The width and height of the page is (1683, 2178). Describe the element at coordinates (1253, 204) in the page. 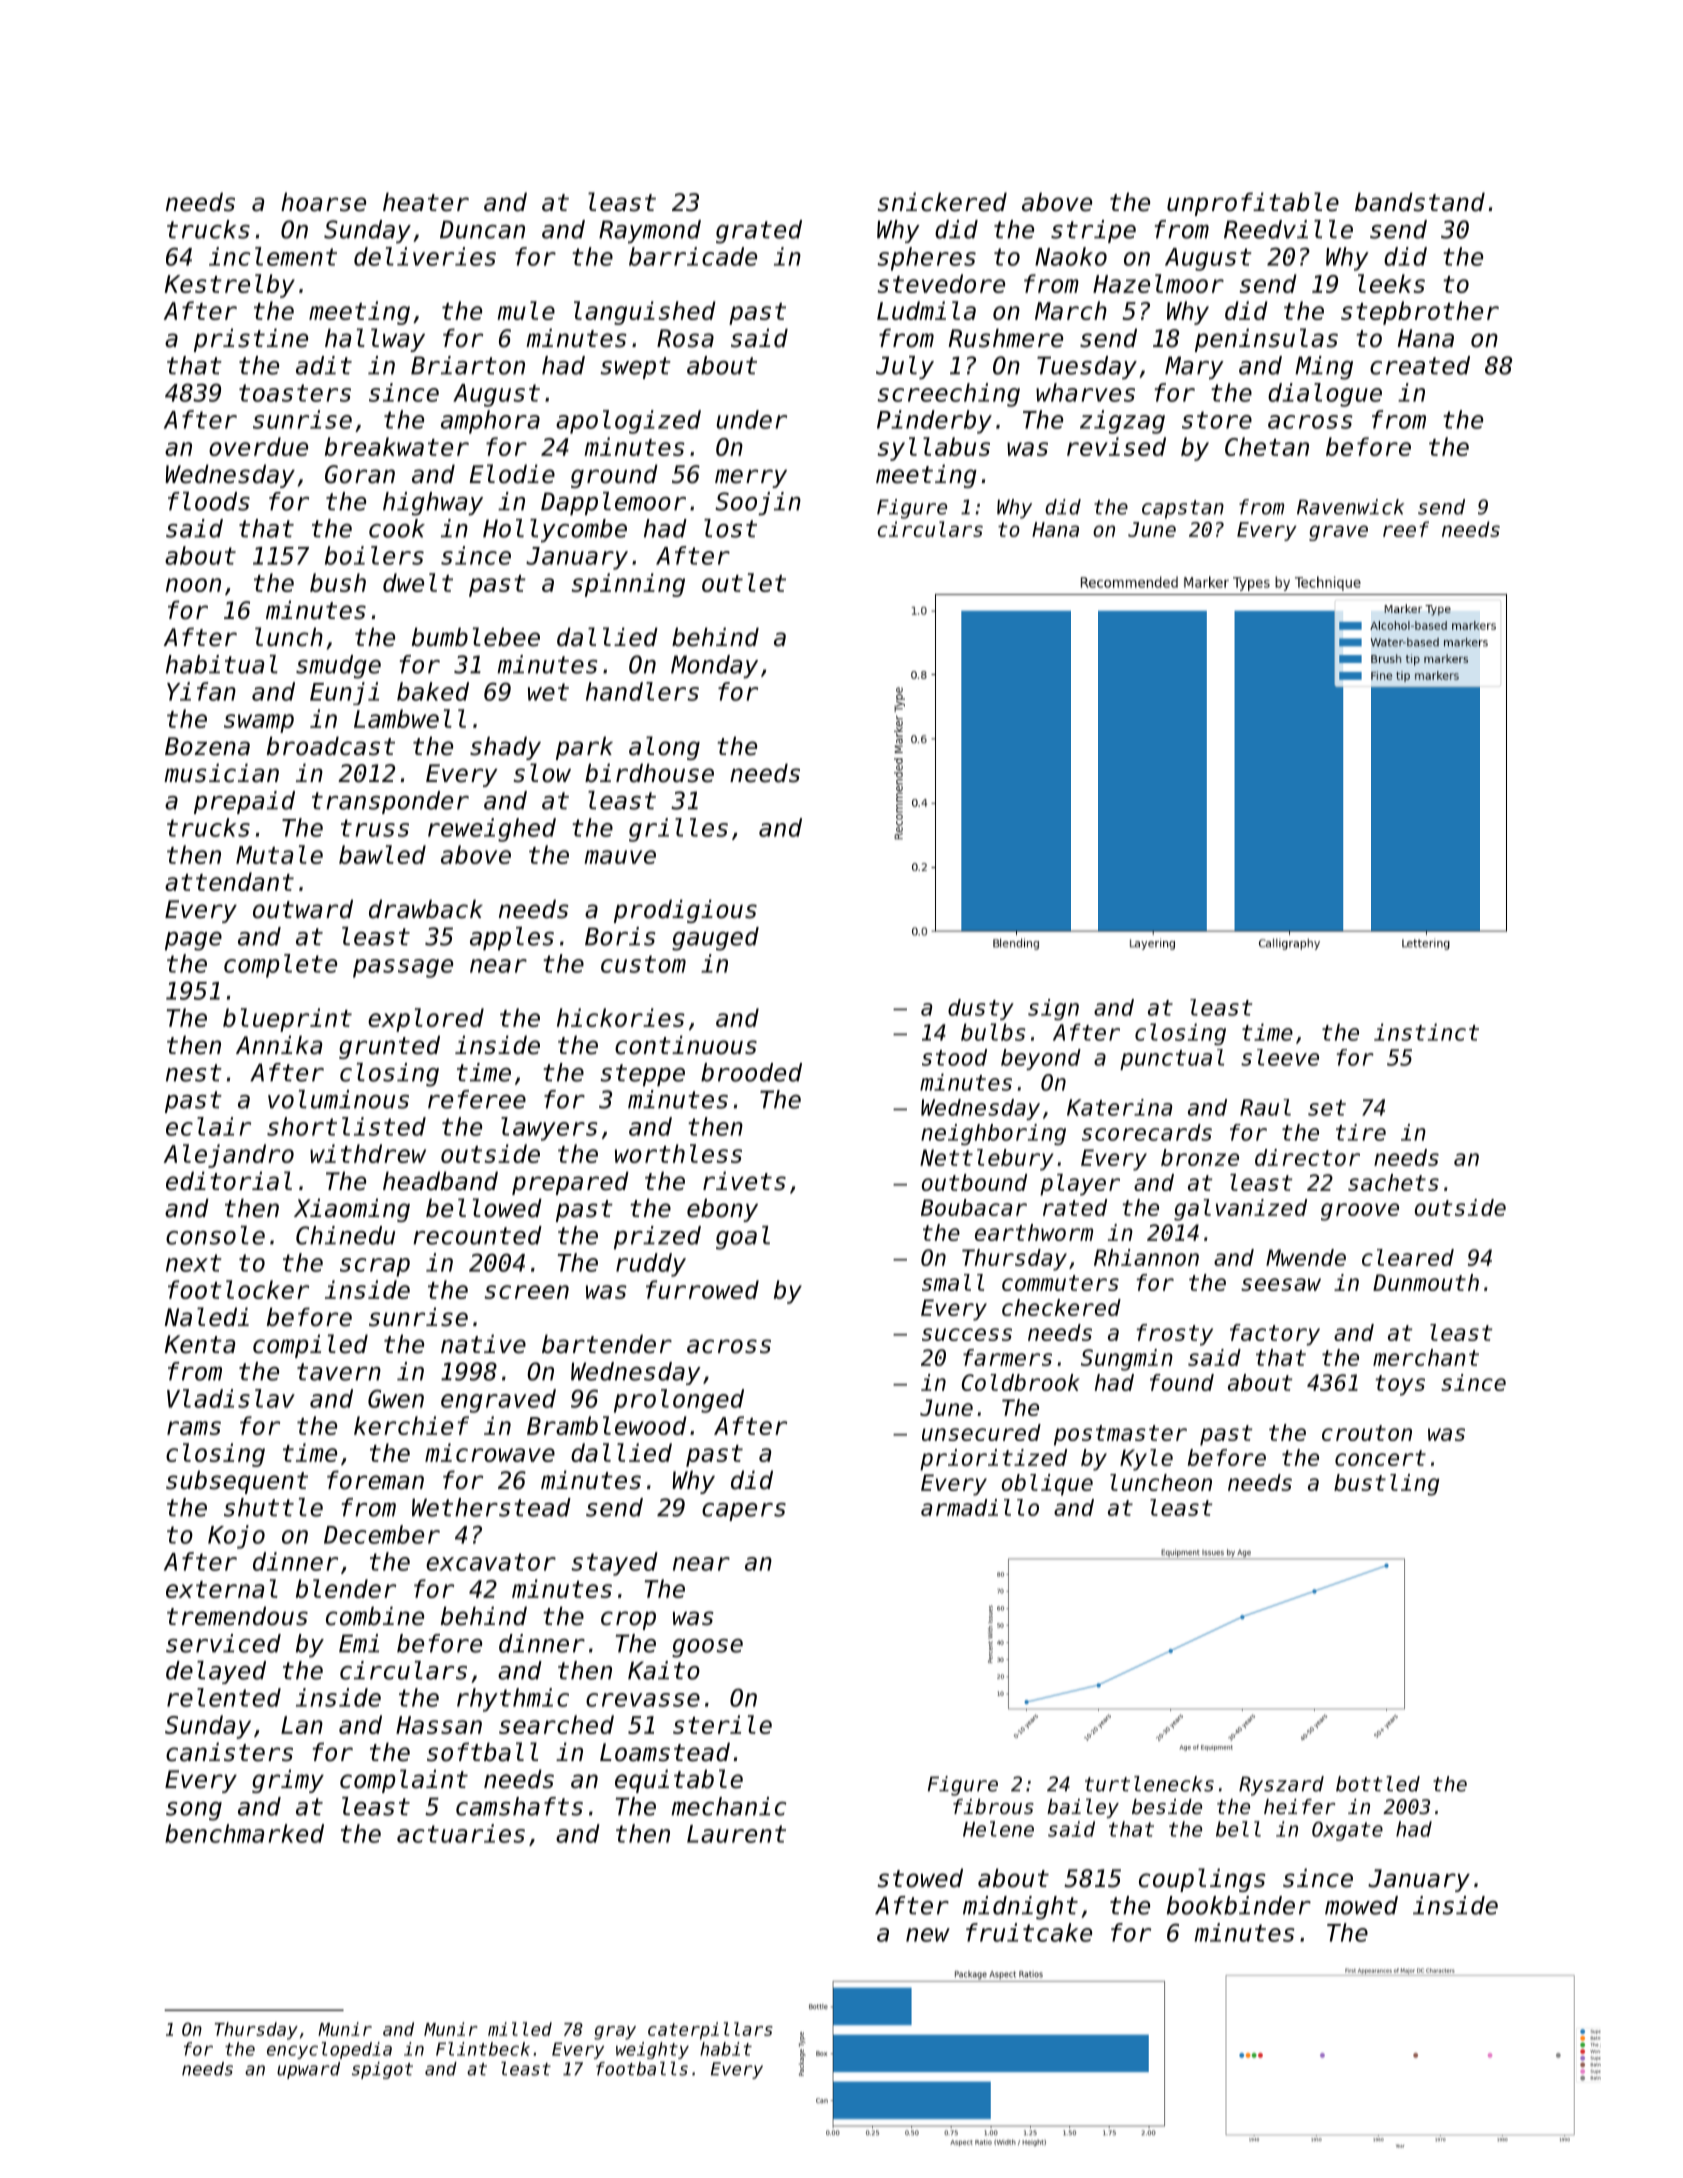

I see `unprofitable` at that location.
